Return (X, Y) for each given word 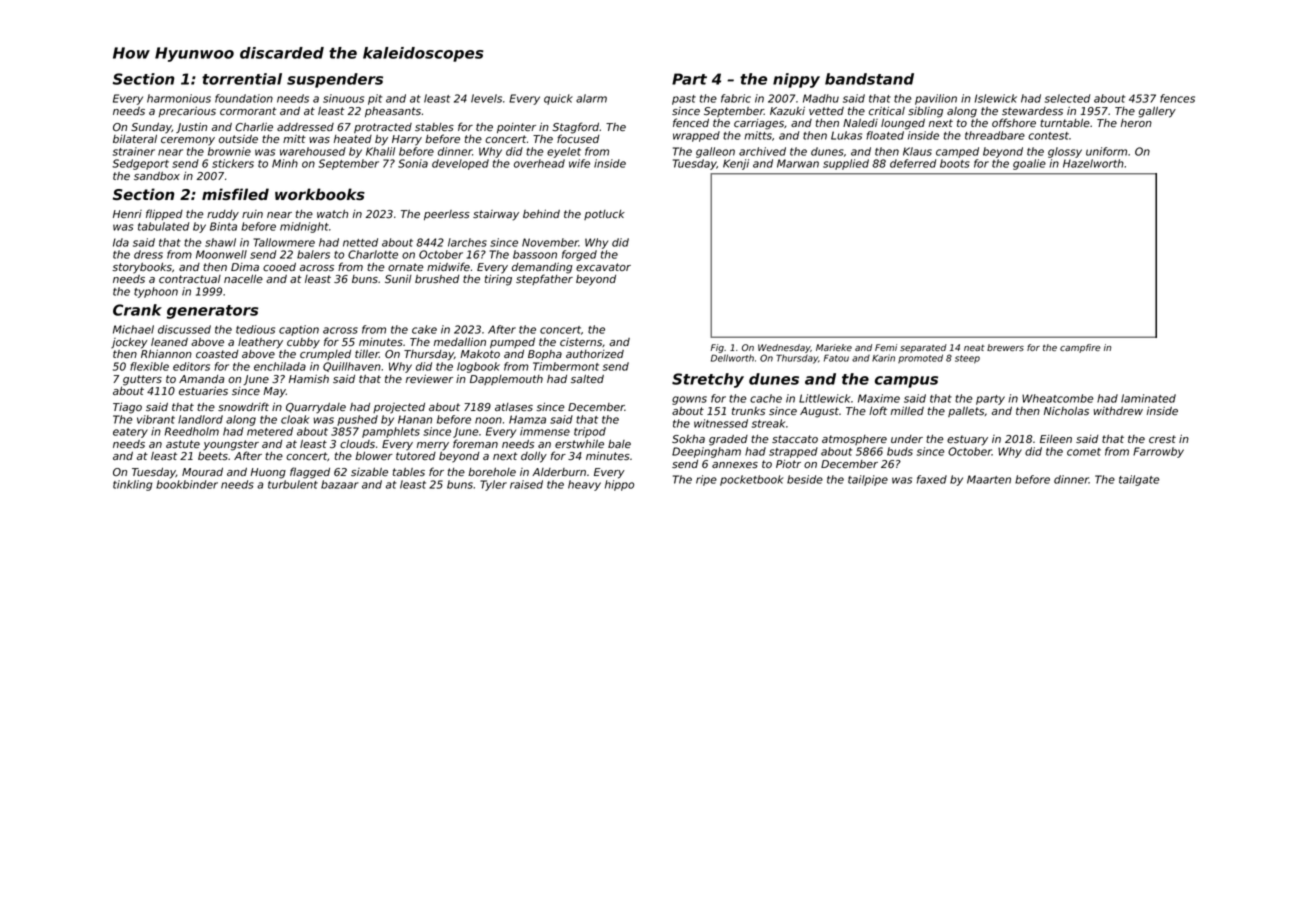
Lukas (846, 135)
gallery (1157, 112)
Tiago (127, 408)
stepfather (544, 279)
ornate (405, 267)
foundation (244, 98)
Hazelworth (1093, 163)
